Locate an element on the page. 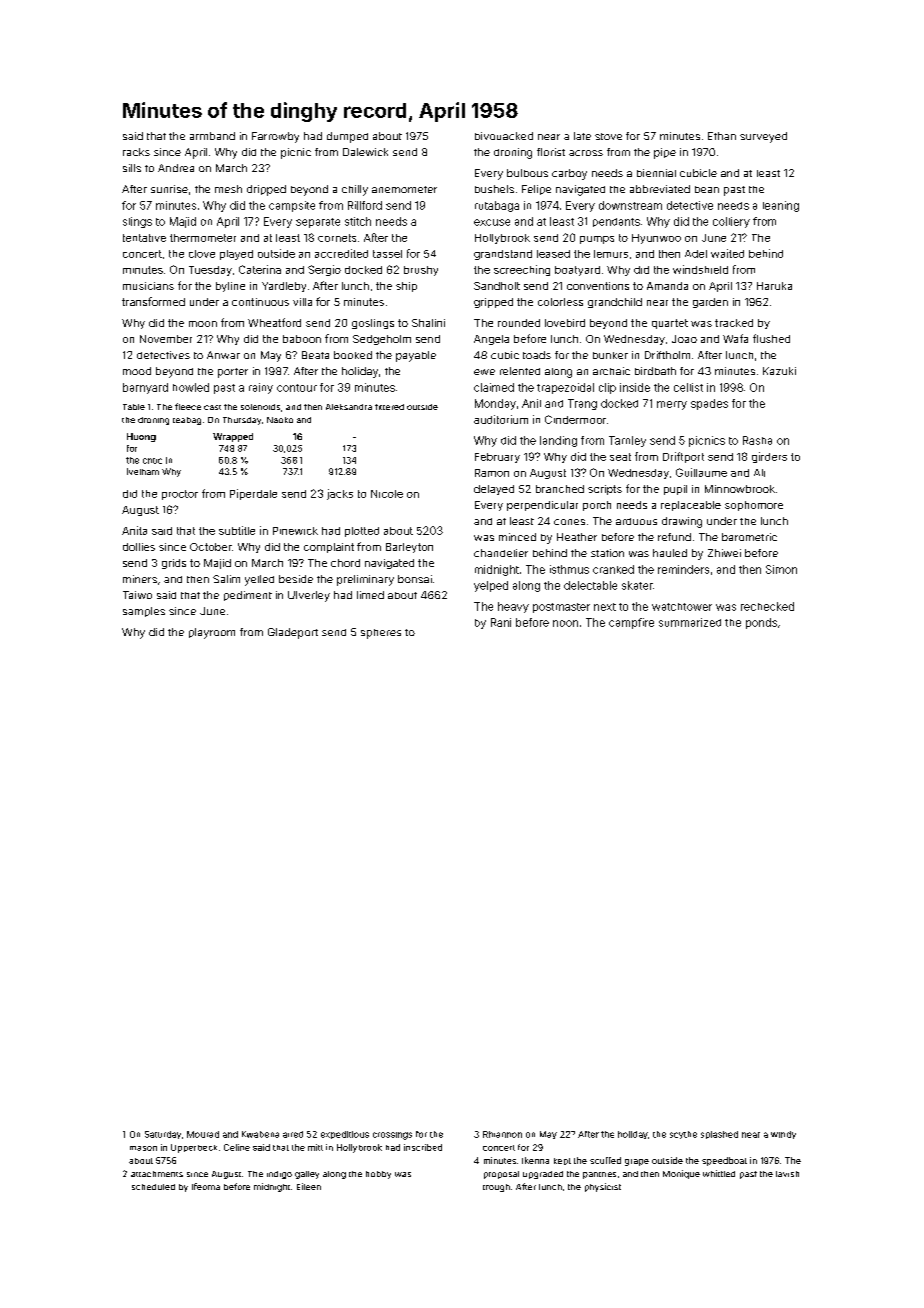 This page has width=924, height=1308. whittled is located at coordinates (719, 1173).
